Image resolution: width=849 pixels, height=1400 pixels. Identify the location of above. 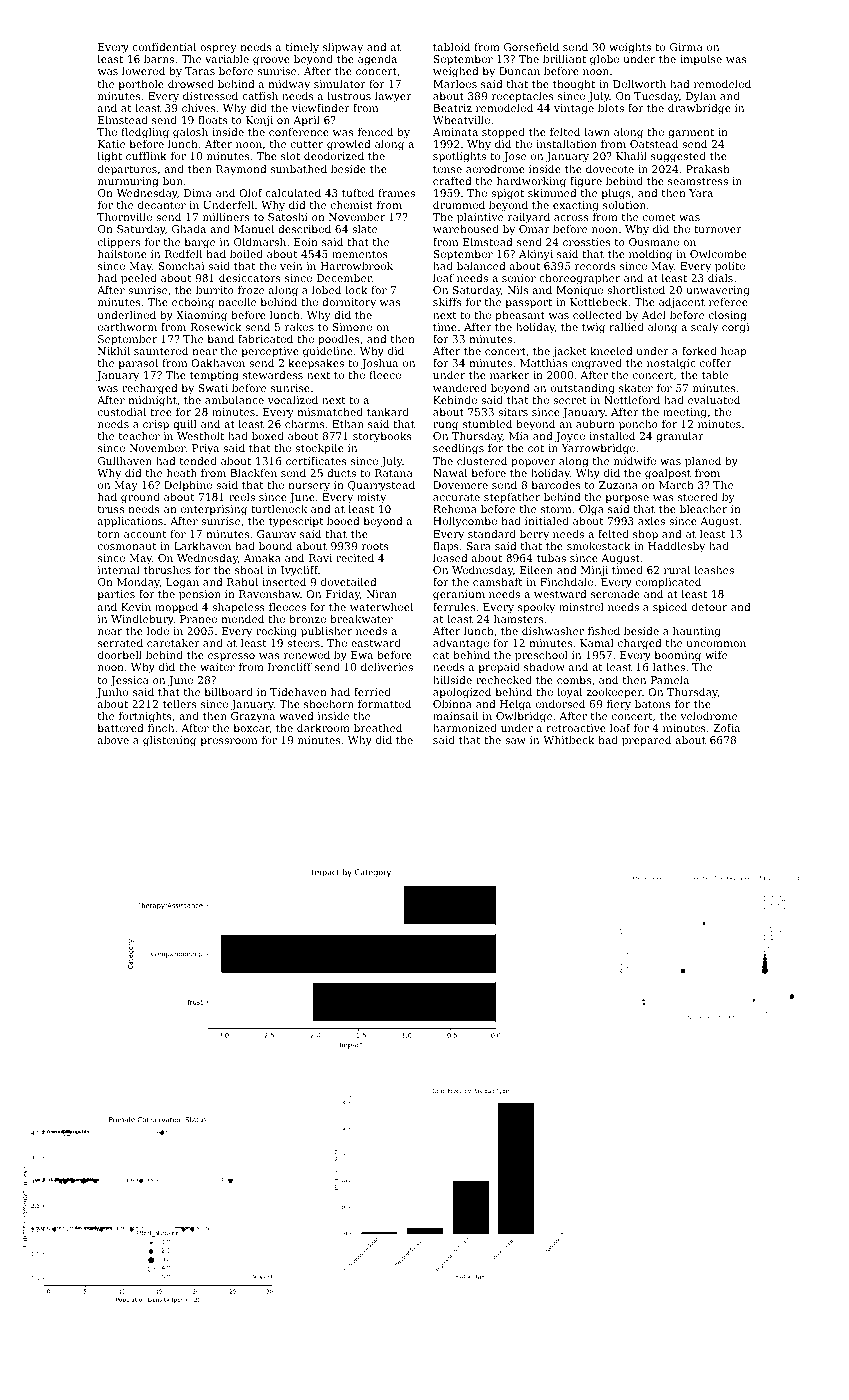
(113, 740).
